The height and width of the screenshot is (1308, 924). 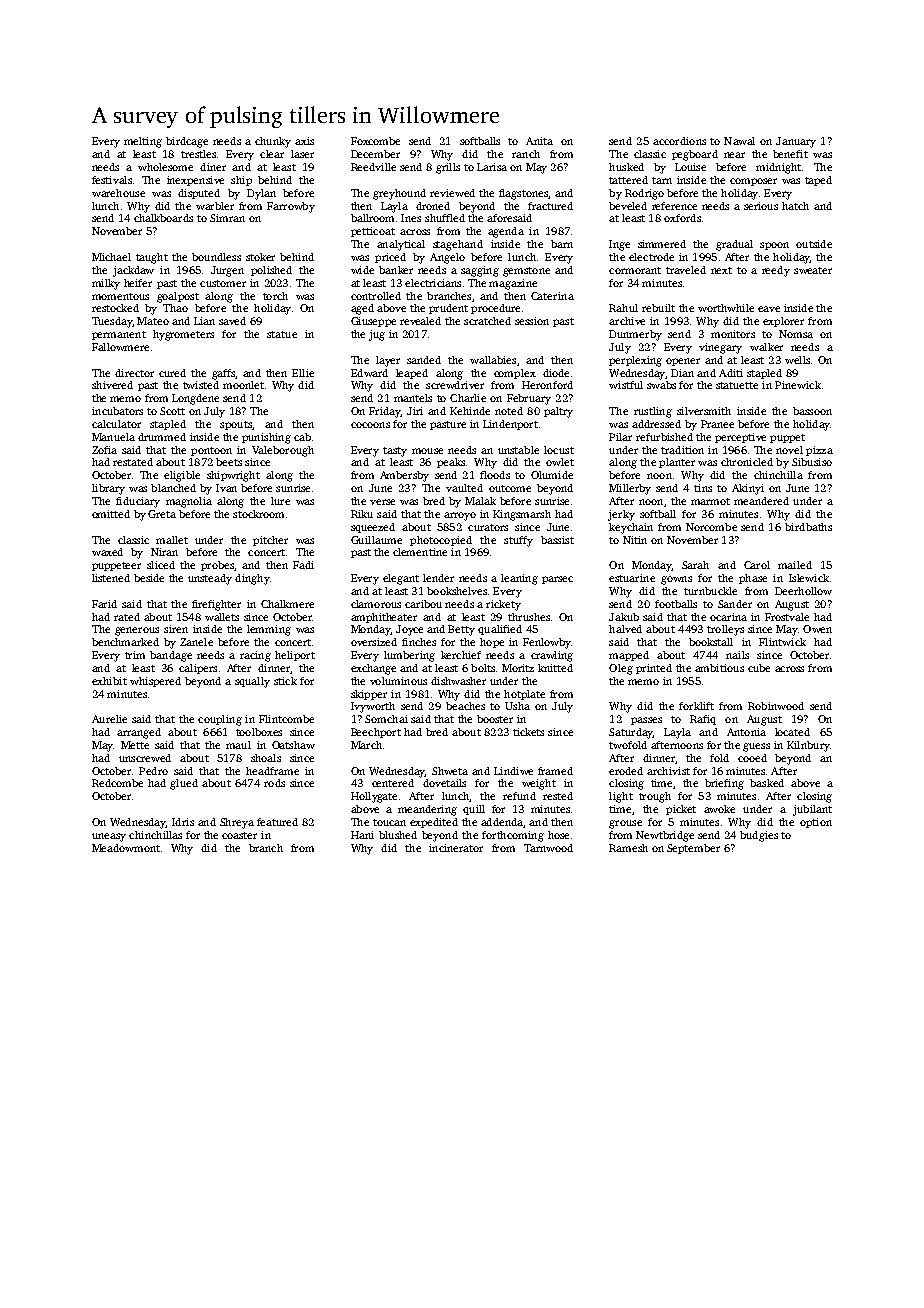 What do you see at coordinates (175, 308) in the screenshot?
I see `Thao` at bounding box center [175, 308].
